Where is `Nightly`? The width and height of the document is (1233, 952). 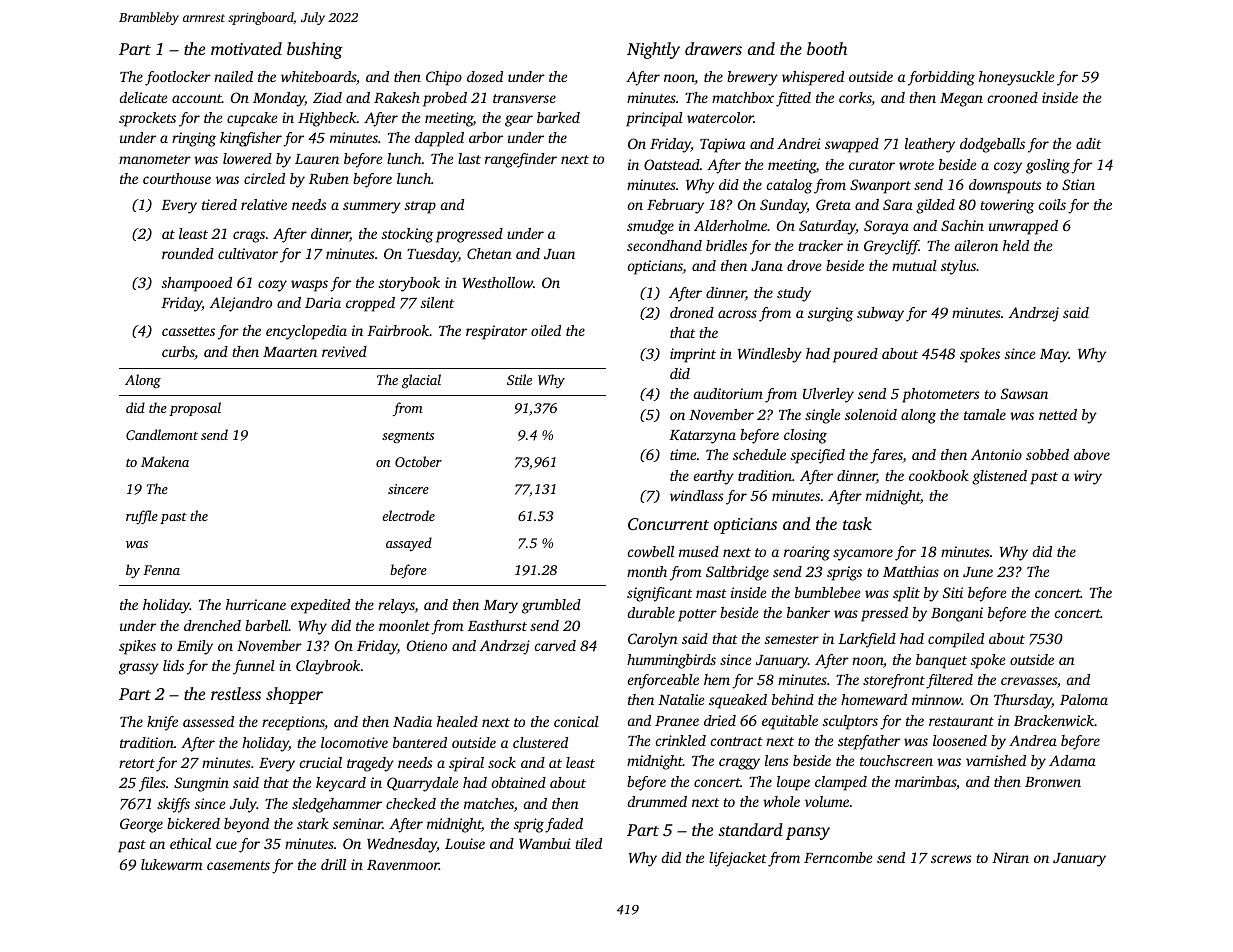 Nightly is located at coordinates (653, 50).
